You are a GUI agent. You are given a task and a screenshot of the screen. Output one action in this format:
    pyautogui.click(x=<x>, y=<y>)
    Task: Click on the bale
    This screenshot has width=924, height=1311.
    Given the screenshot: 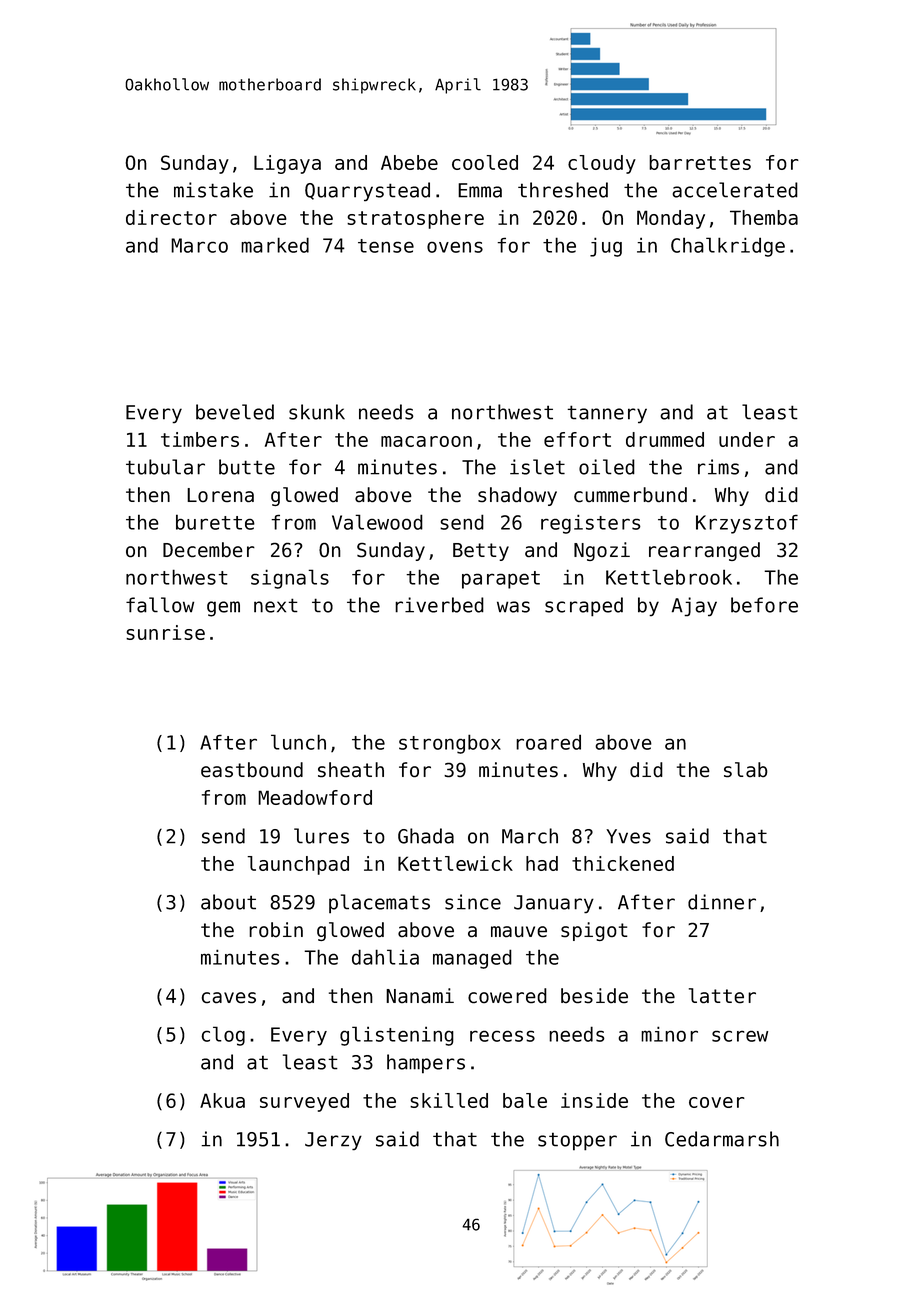 What is the action you would take?
    pyautogui.click(x=525, y=1100)
